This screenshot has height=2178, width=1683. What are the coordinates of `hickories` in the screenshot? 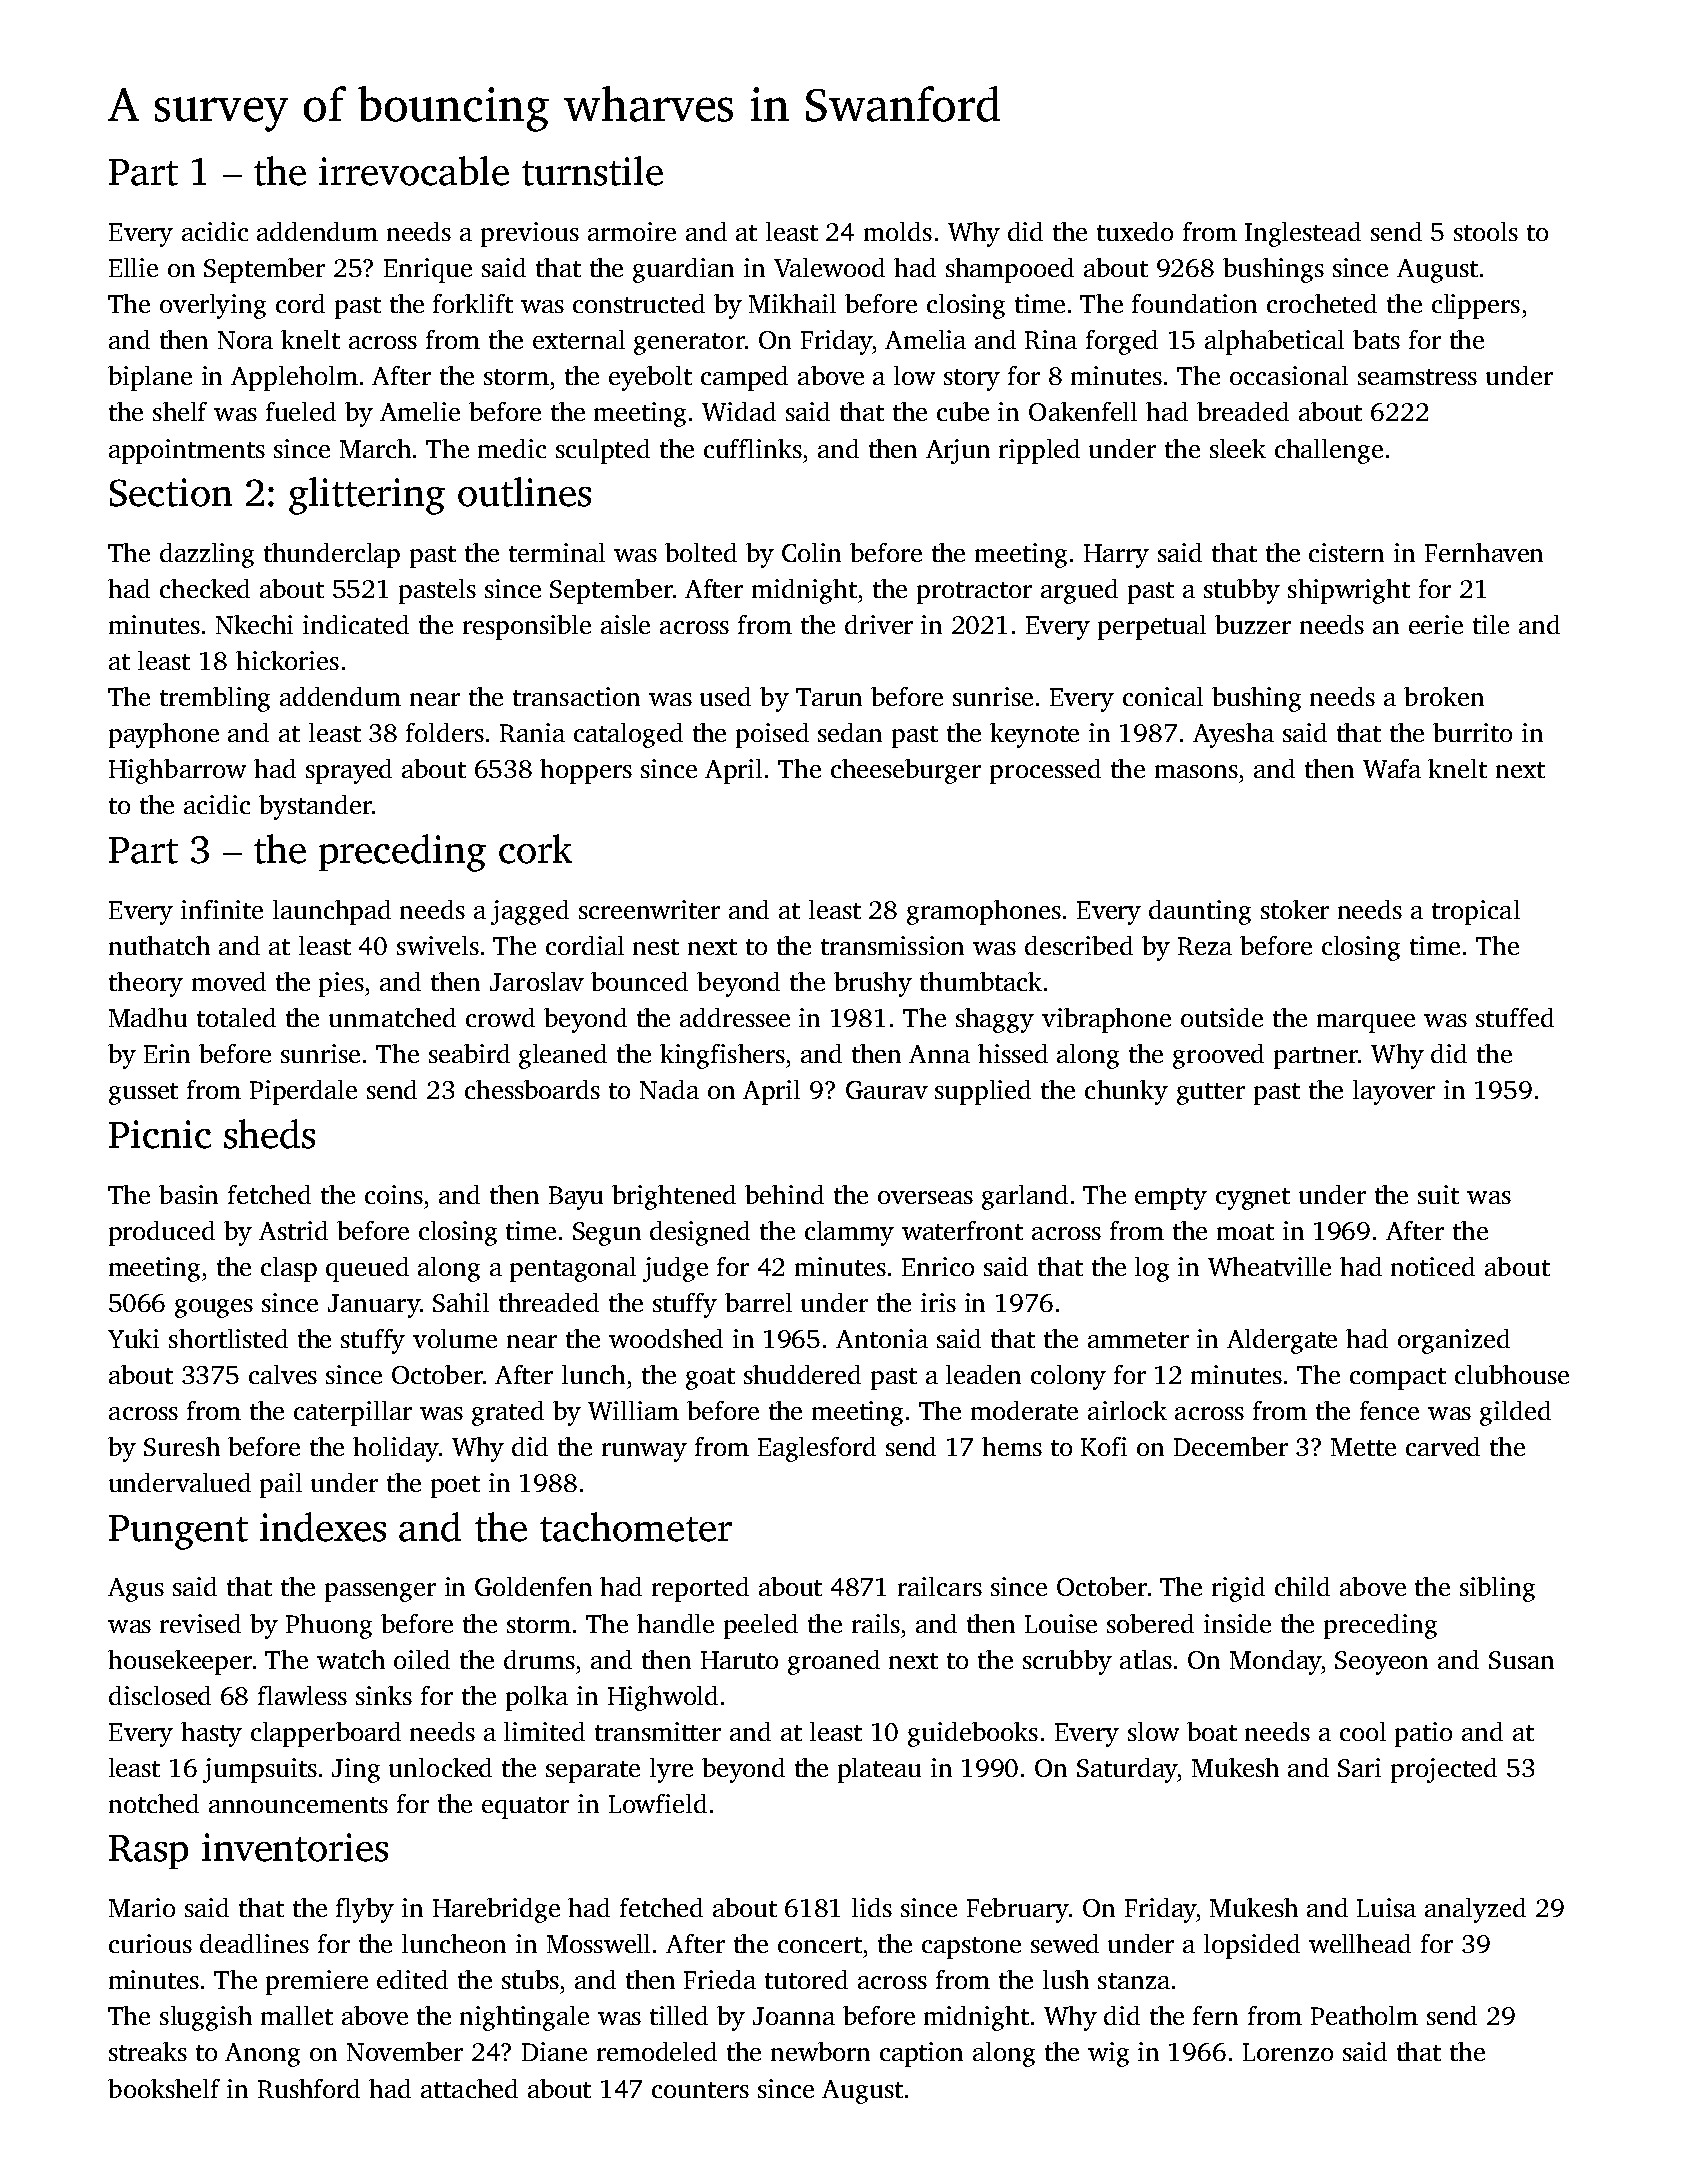 It's located at (287, 660).
